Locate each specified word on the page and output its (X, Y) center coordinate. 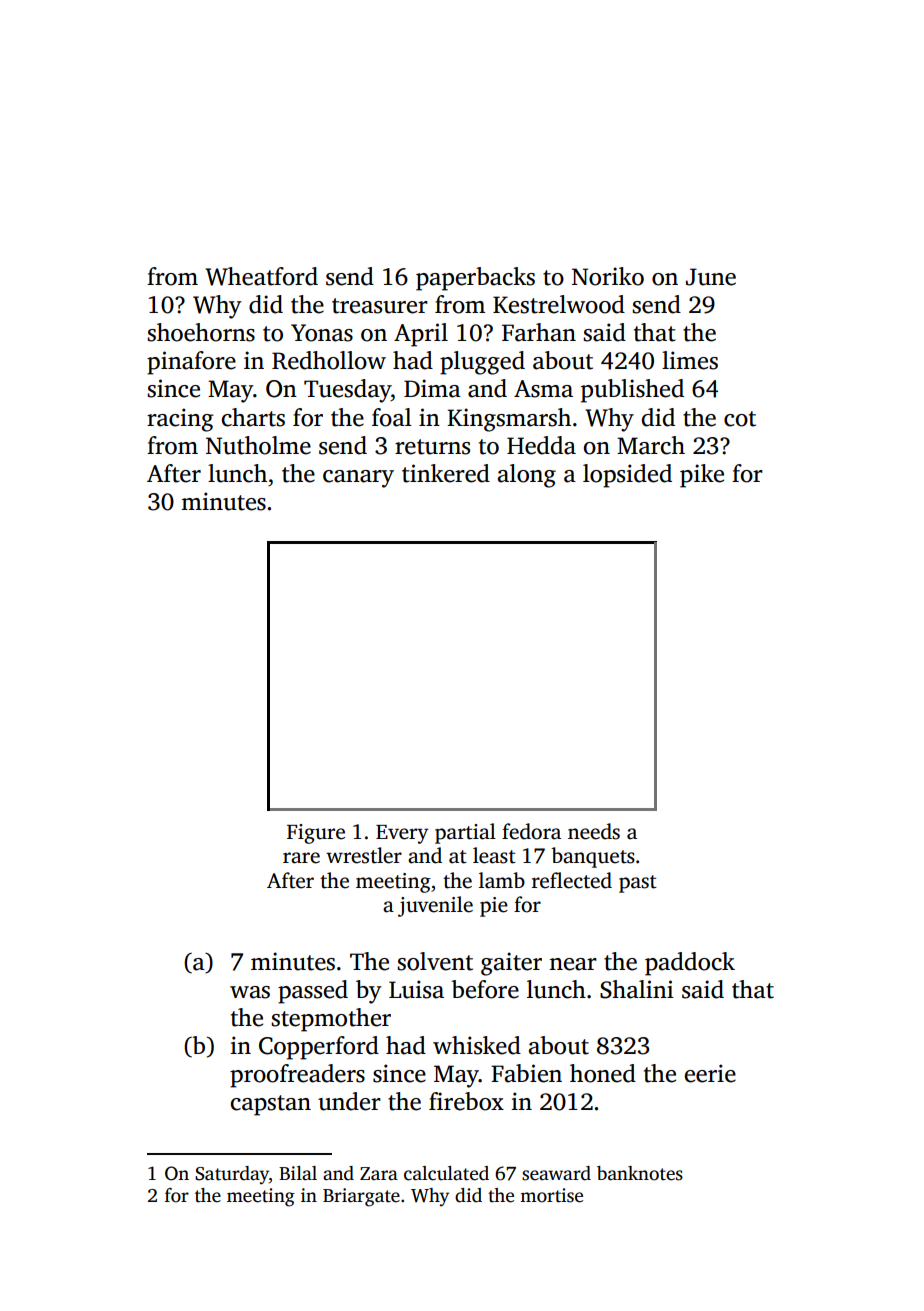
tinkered (446, 473)
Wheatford (261, 276)
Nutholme (258, 445)
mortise (551, 1195)
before (485, 989)
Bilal (298, 1173)
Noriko (608, 276)
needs (594, 831)
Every (402, 834)
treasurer (380, 306)
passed (313, 992)
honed (603, 1073)
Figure (316, 834)
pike (702, 476)
